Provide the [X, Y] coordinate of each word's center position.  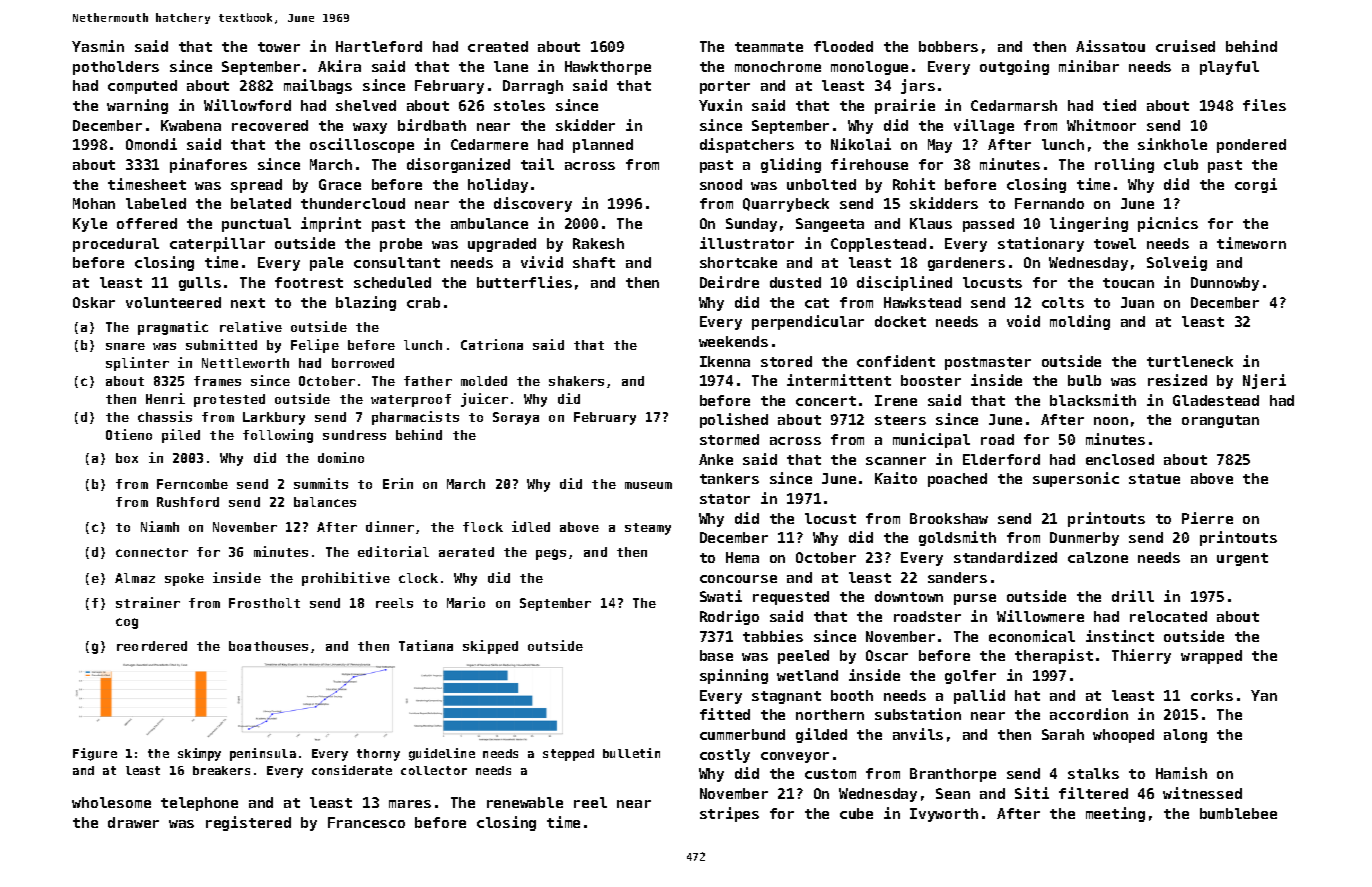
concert [826, 401]
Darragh [533, 87]
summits [321, 483]
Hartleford [379, 46]
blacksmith [1093, 400]
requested [791, 598]
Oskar [94, 302]
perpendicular [808, 322]
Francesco [366, 822]
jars [918, 86]
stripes [729, 814]
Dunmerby [1084, 539]
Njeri [1264, 381]
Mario [466, 602]
